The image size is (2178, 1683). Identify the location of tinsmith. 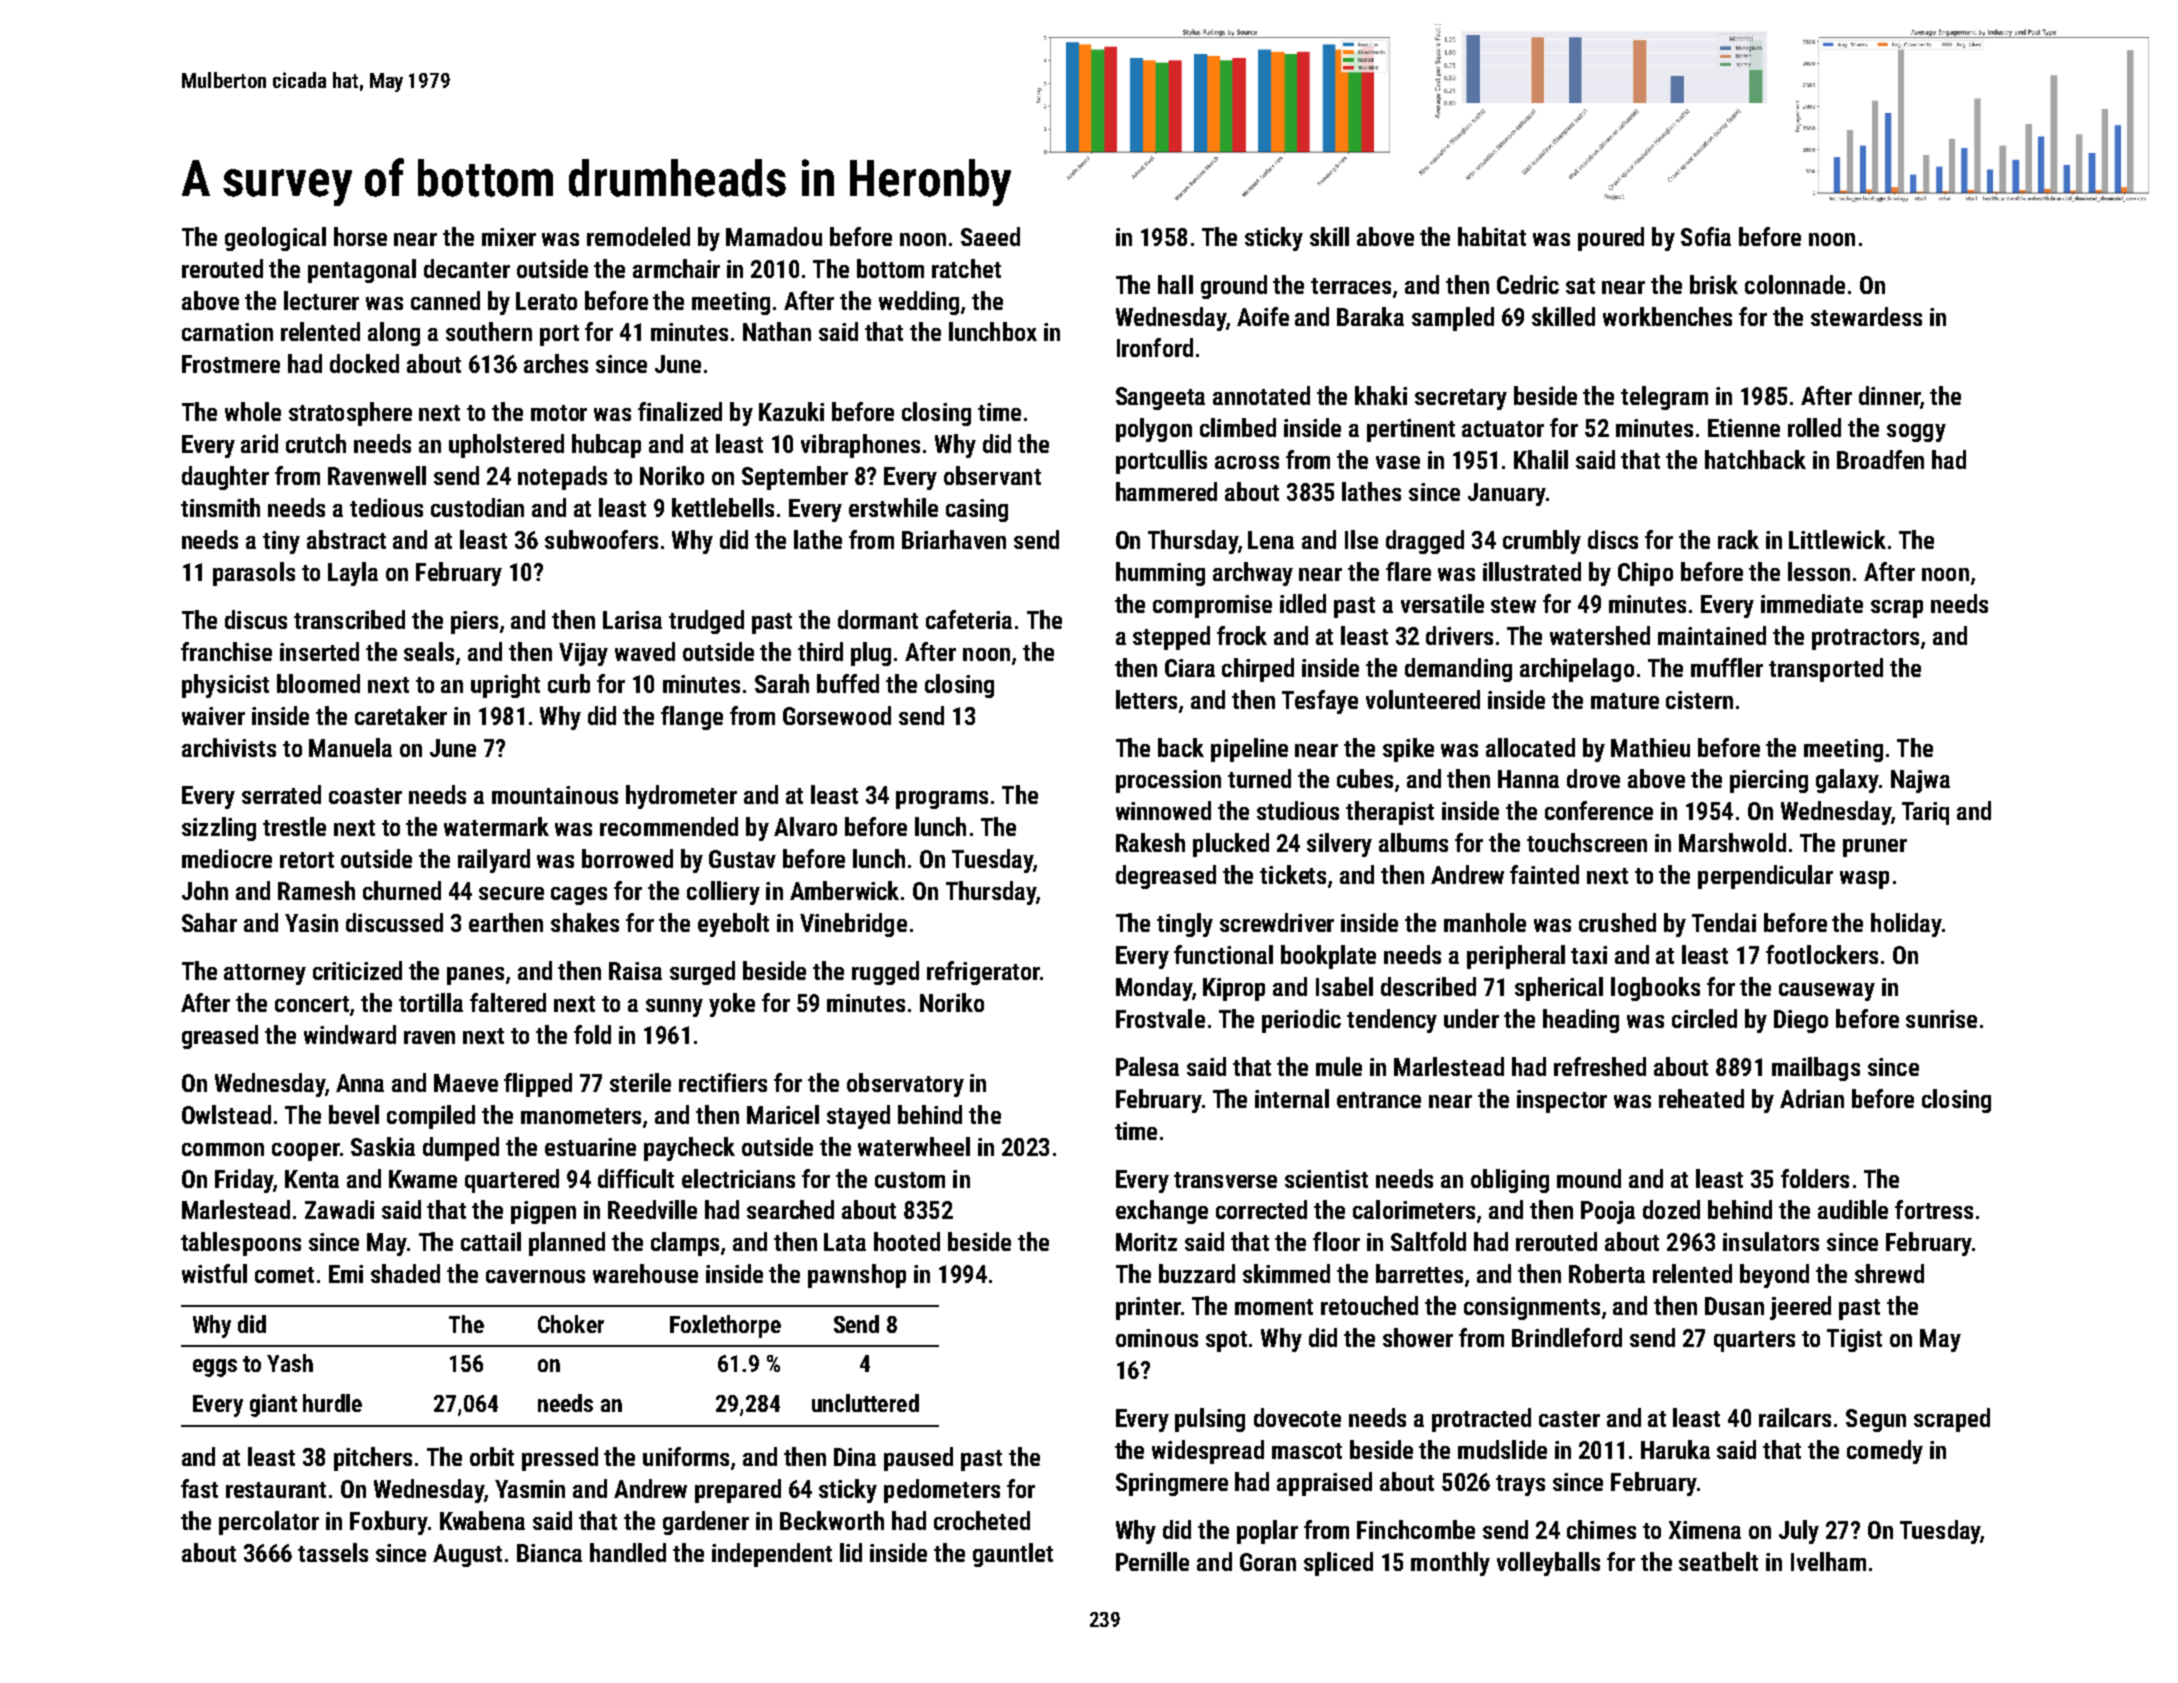
(220, 507).
